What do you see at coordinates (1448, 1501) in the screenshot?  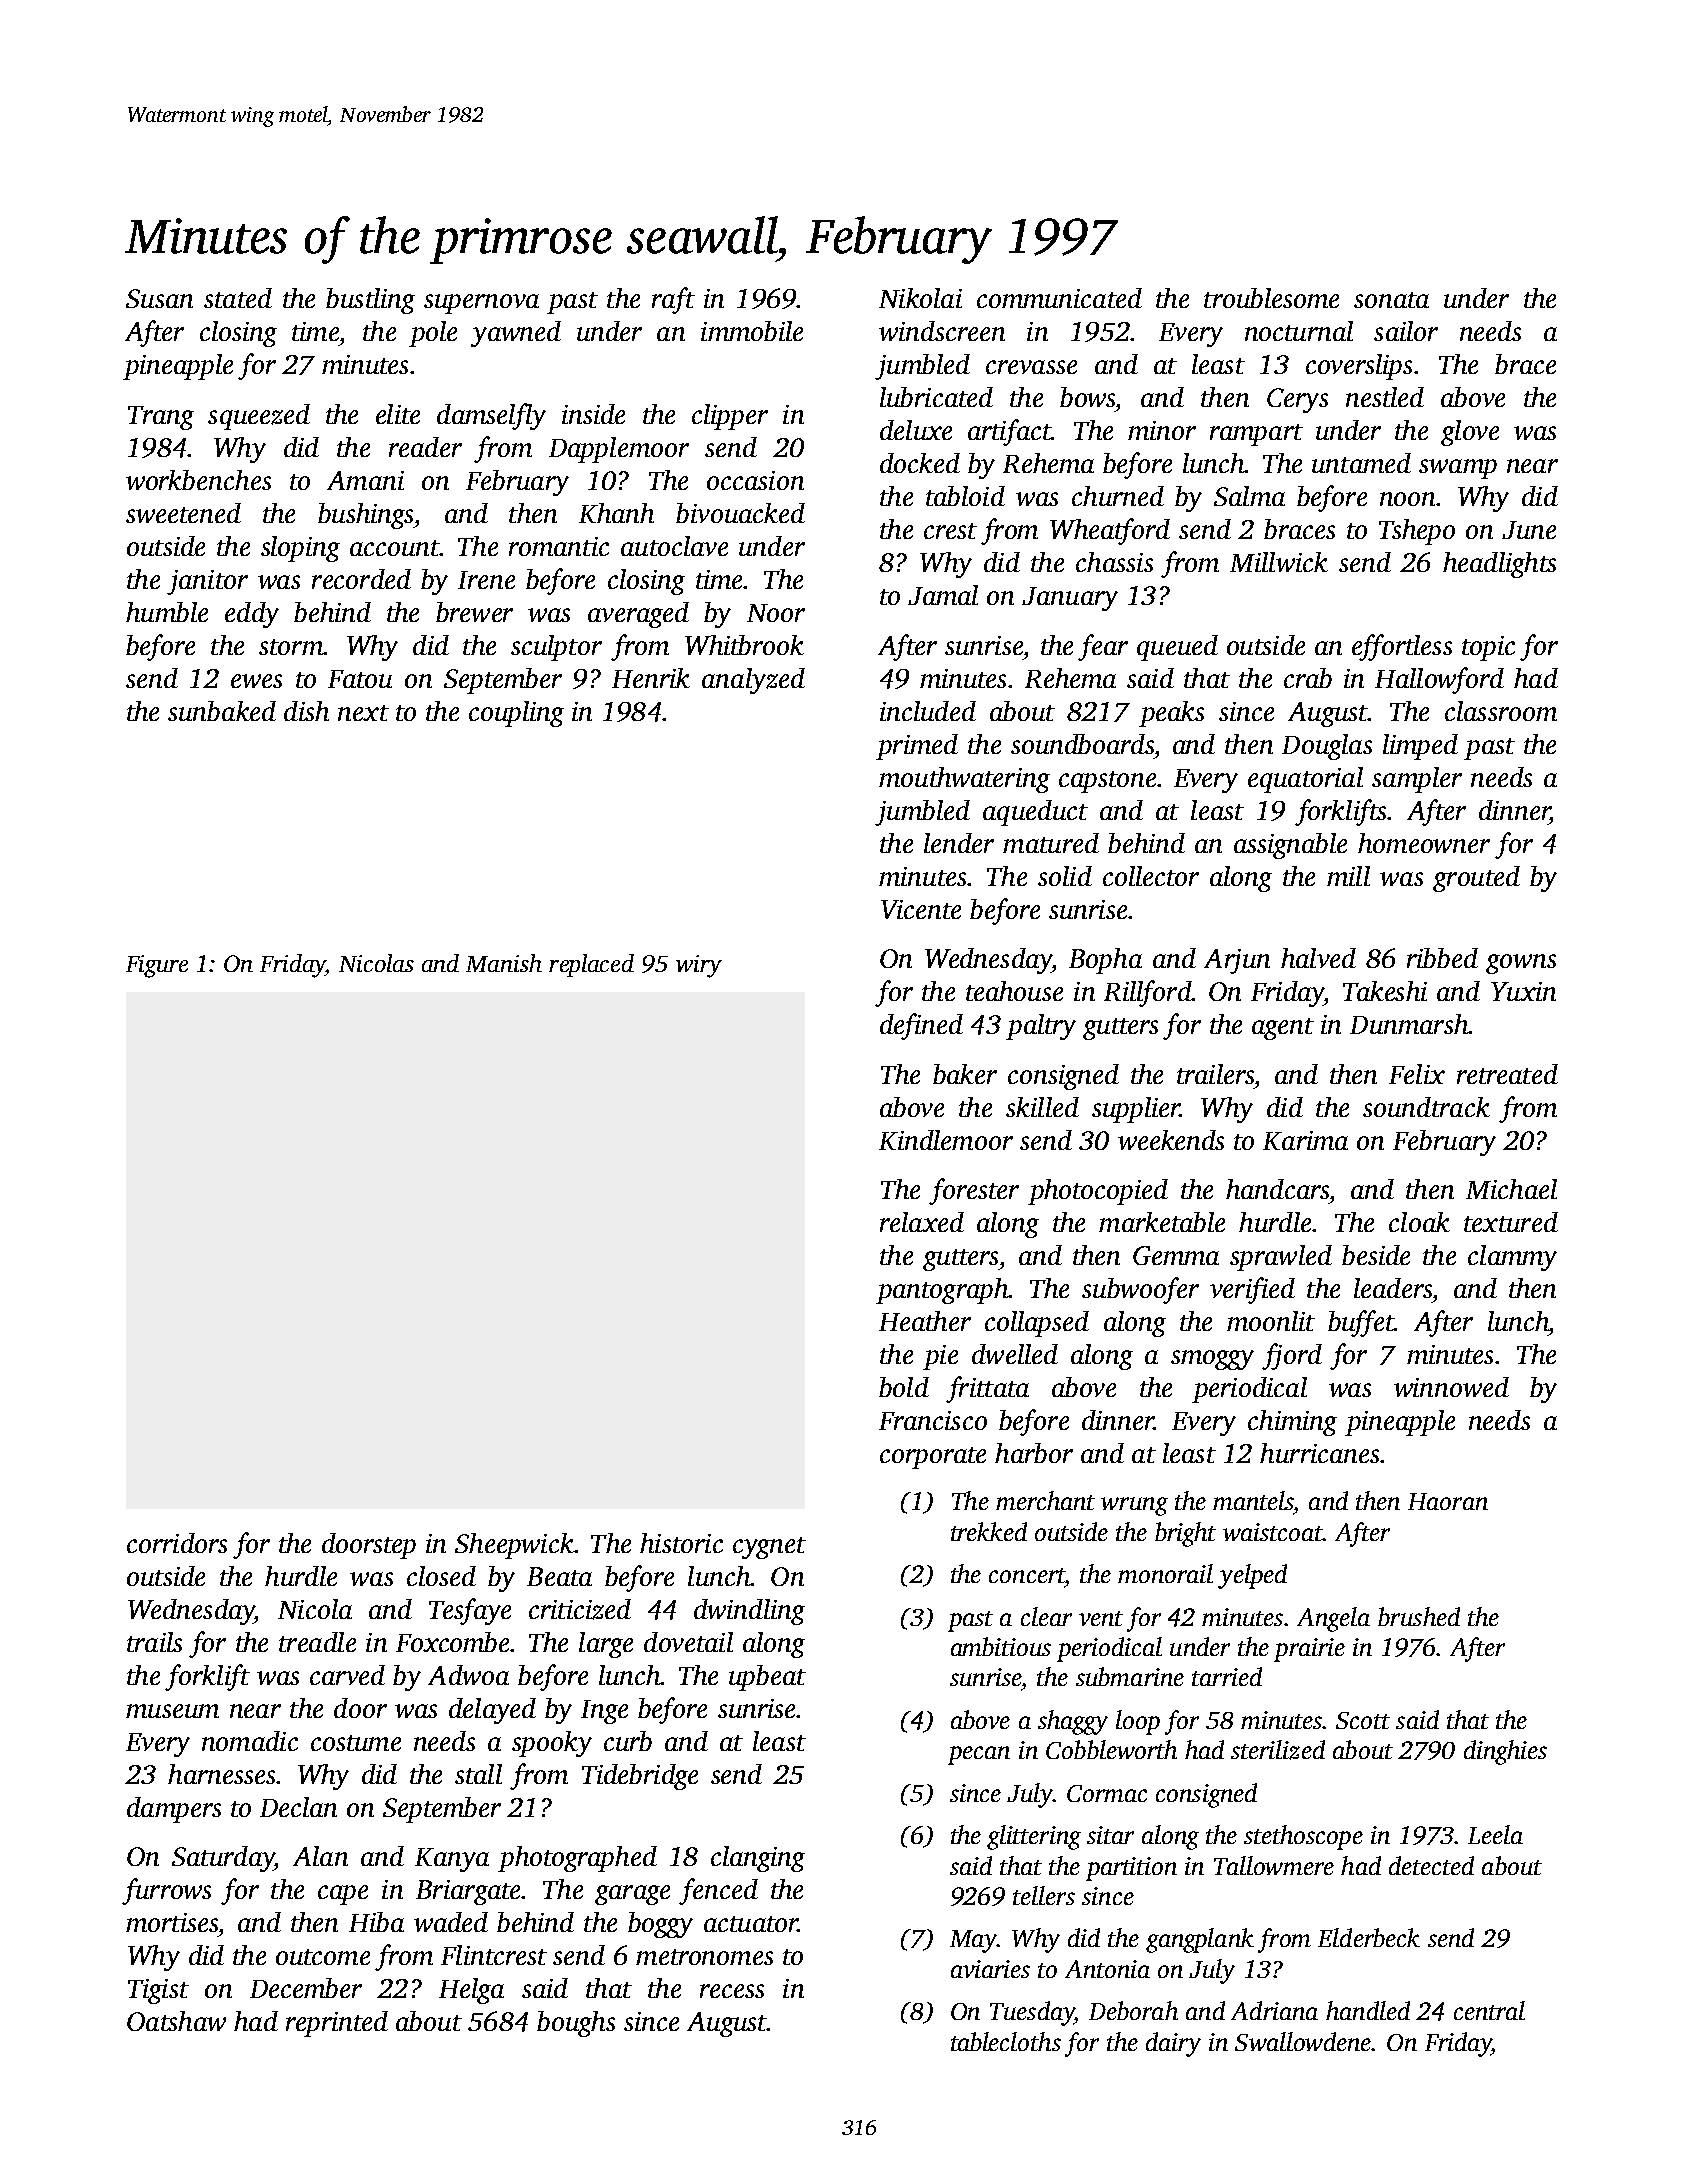 I see `Haoran` at bounding box center [1448, 1501].
